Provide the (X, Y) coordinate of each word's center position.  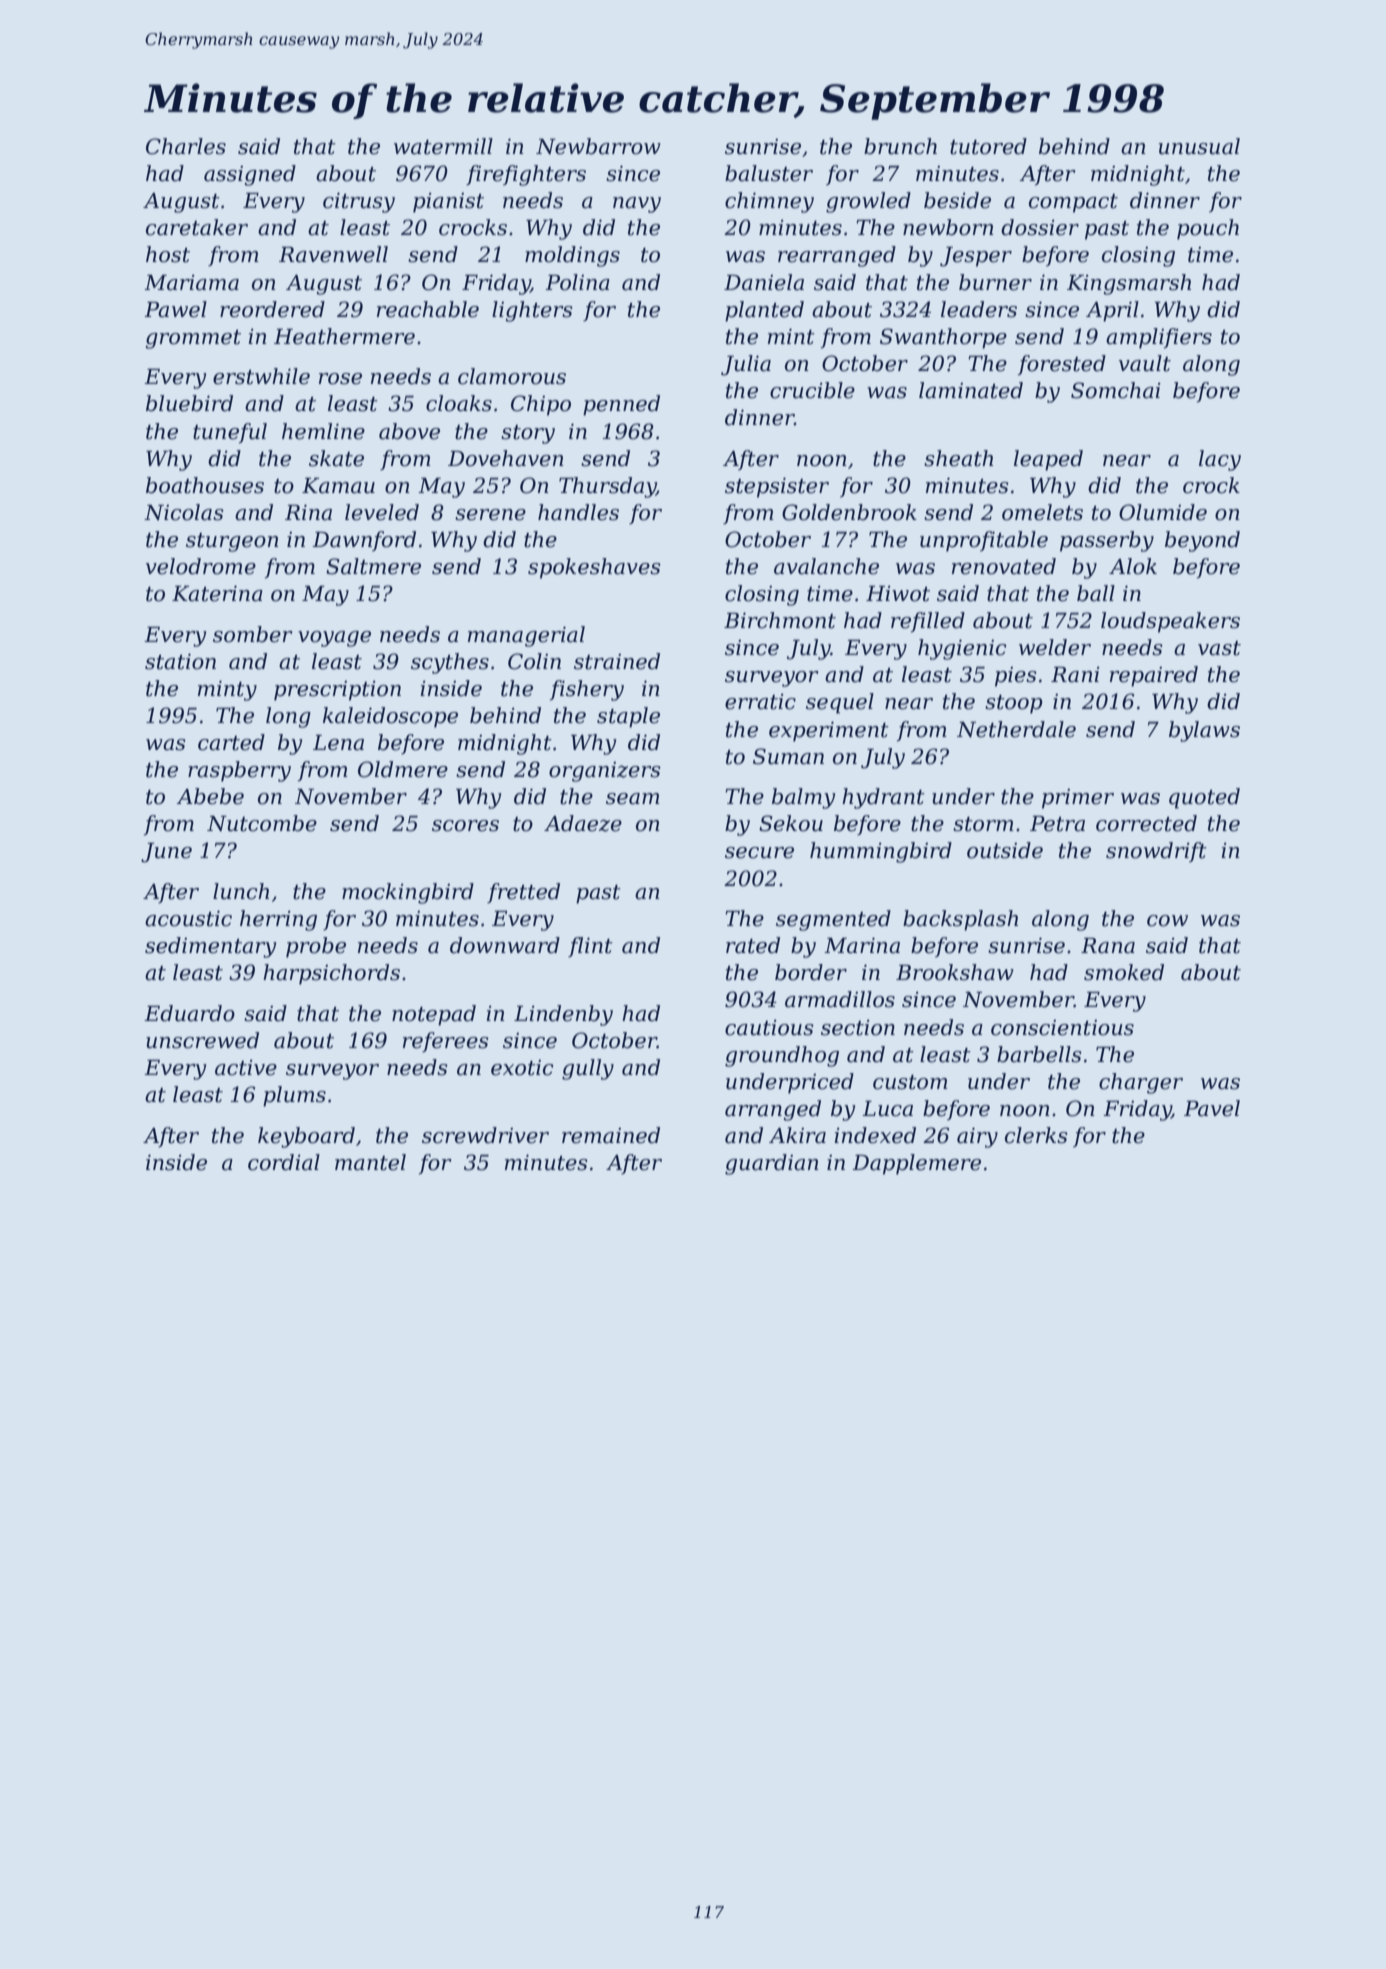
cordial (284, 1162)
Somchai (1116, 390)
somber (253, 634)
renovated (1004, 566)
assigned (250, 175)
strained (617, 661)
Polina (577, 282)
